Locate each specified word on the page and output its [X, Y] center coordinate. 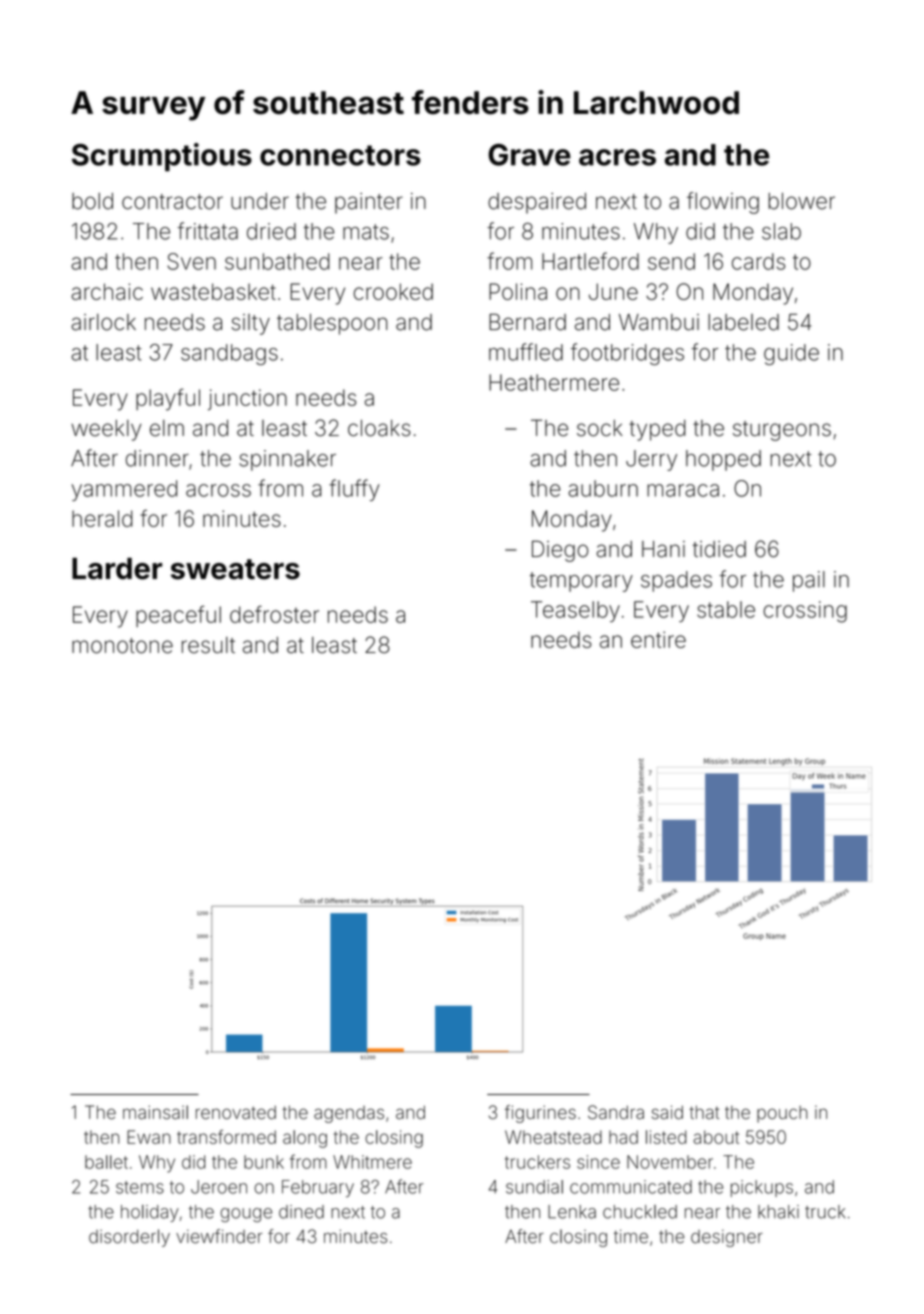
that [704, 1112]
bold [92, 201]
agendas [349, 1114]
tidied [719, 549]
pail [809, 581]
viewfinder [219, 1236]
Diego [560, 551]
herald [102, 518]
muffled [526, 352]
